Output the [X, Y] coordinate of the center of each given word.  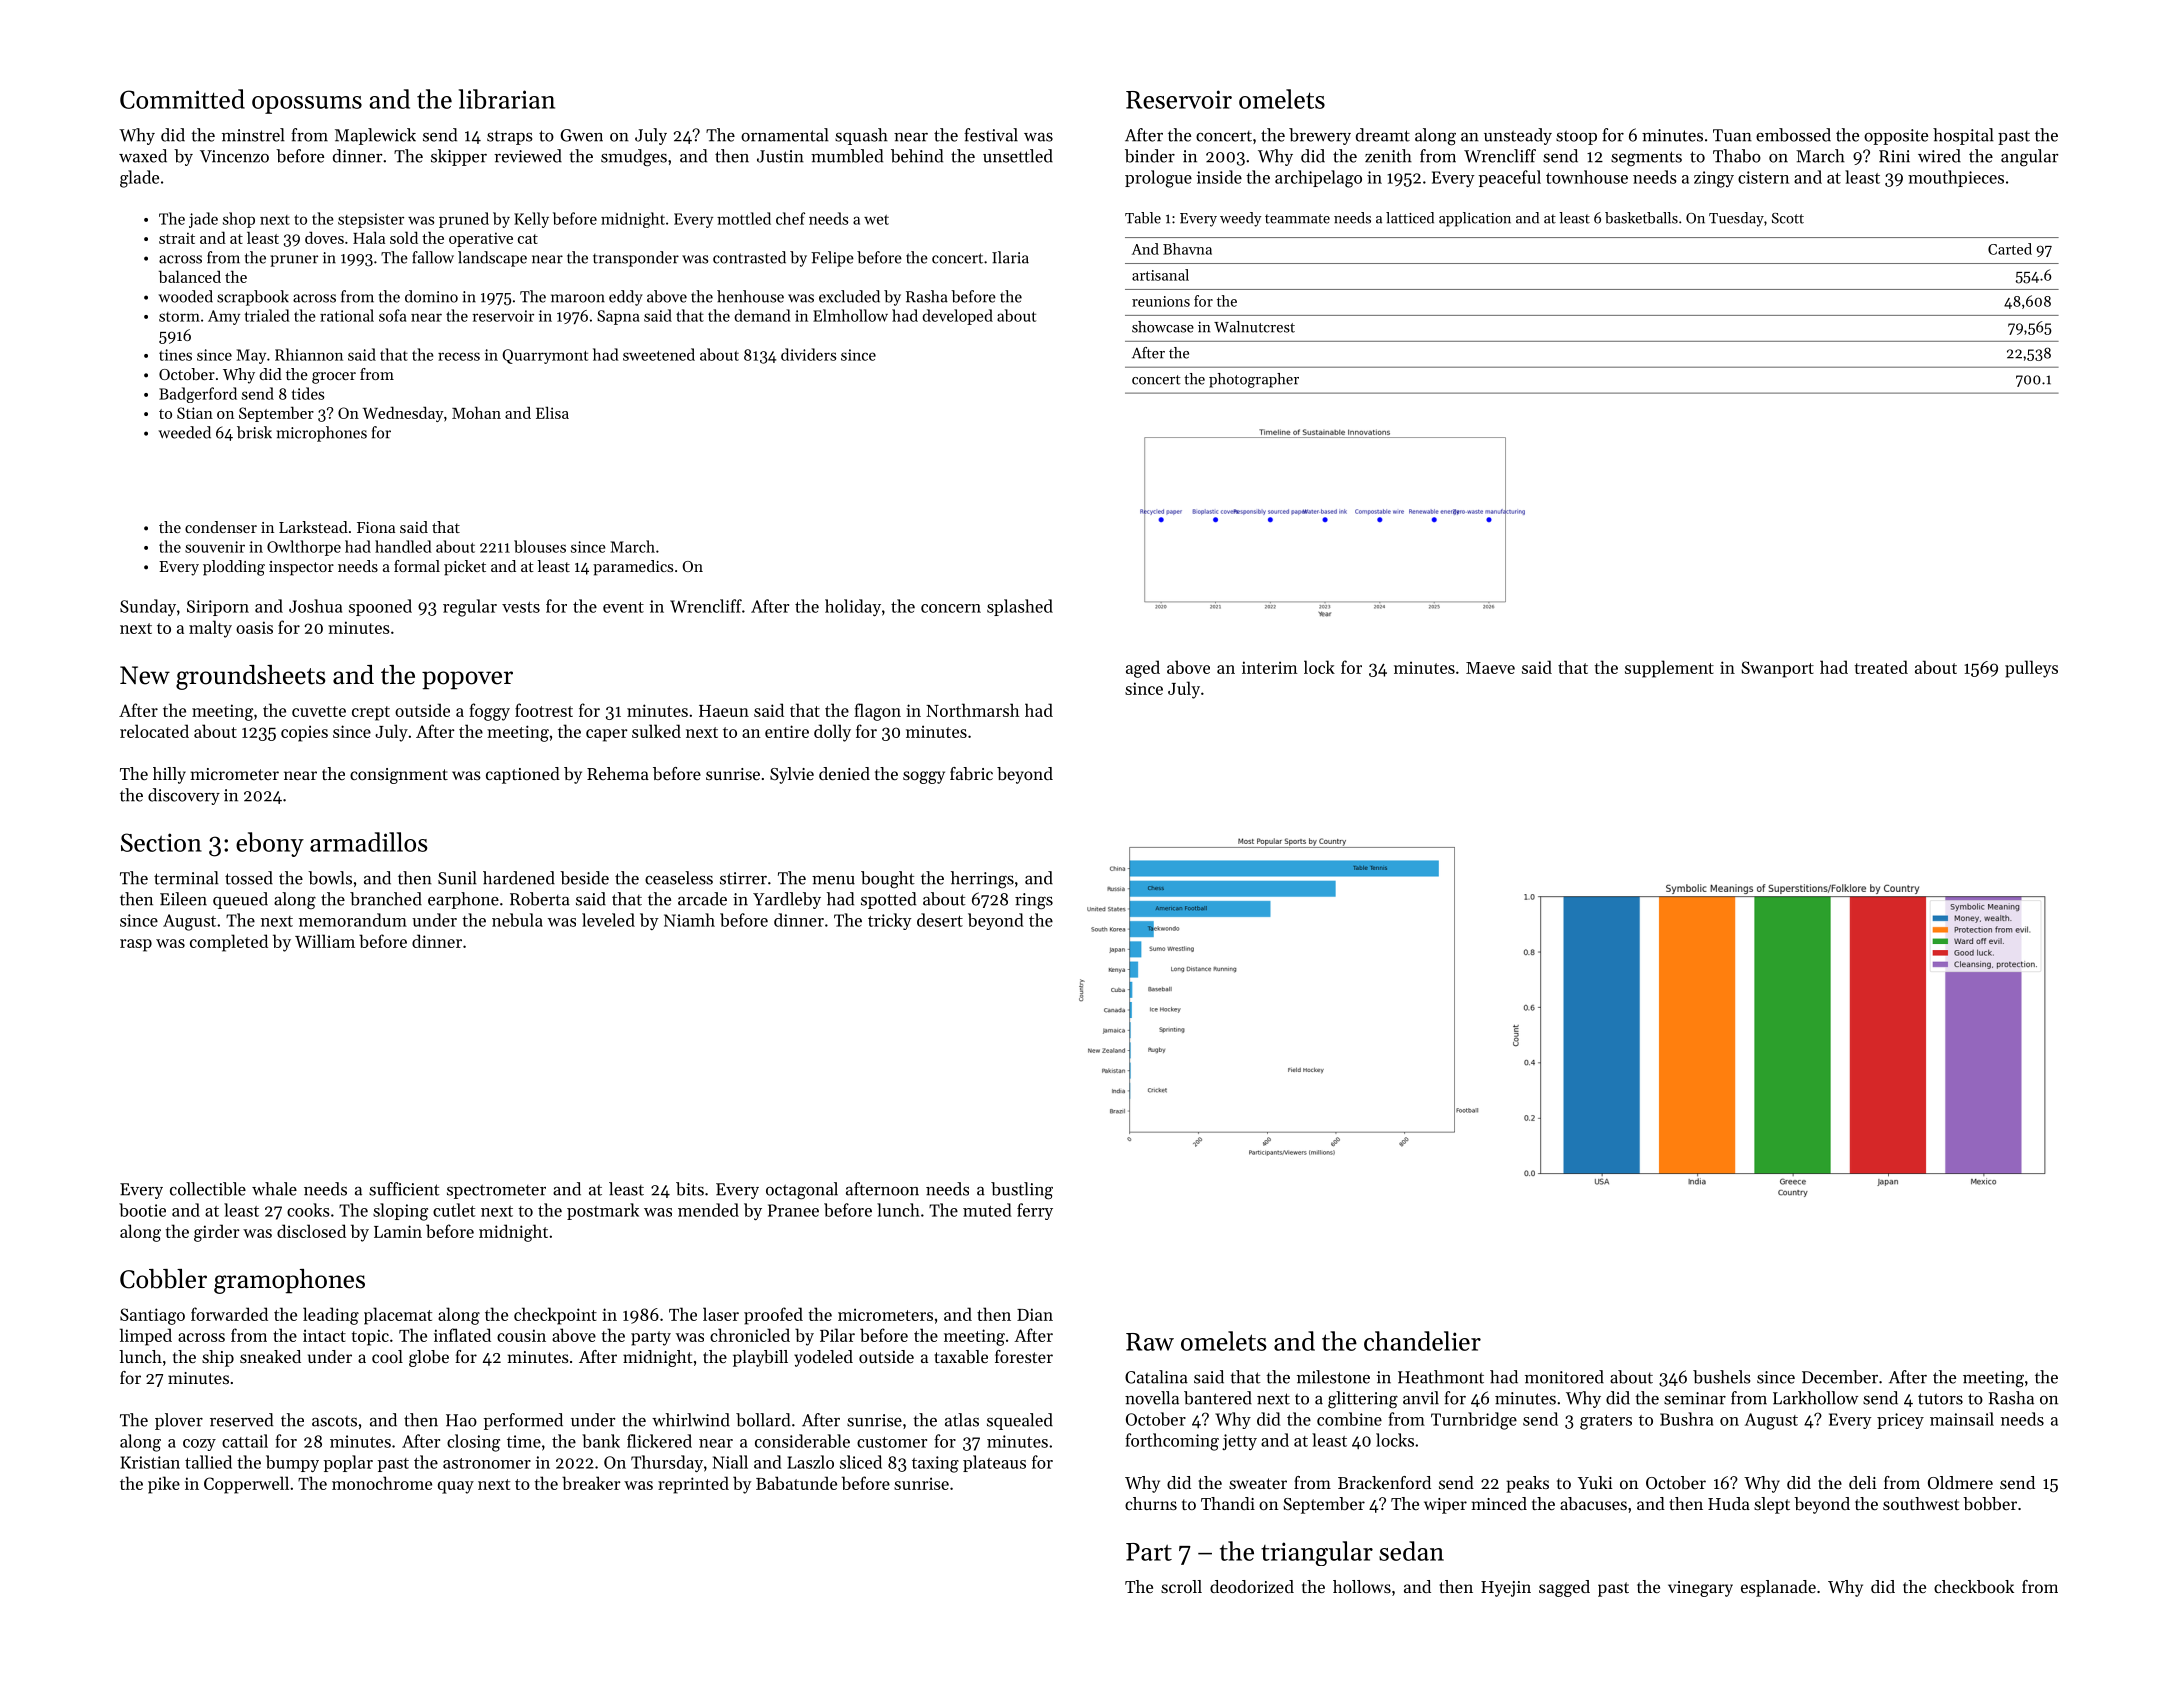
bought [888, 880]
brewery [1320, 136]
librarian [507, 99]
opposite [1896, 137]
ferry [1035, 1211]
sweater [1258, 1483]
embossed [1793, 135]
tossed [249, 878]
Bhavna [1187, 249]
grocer [334, 378]
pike [164, 1485]
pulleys [2031, 669]
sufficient [404, 1189]
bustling [1022, 1191]
